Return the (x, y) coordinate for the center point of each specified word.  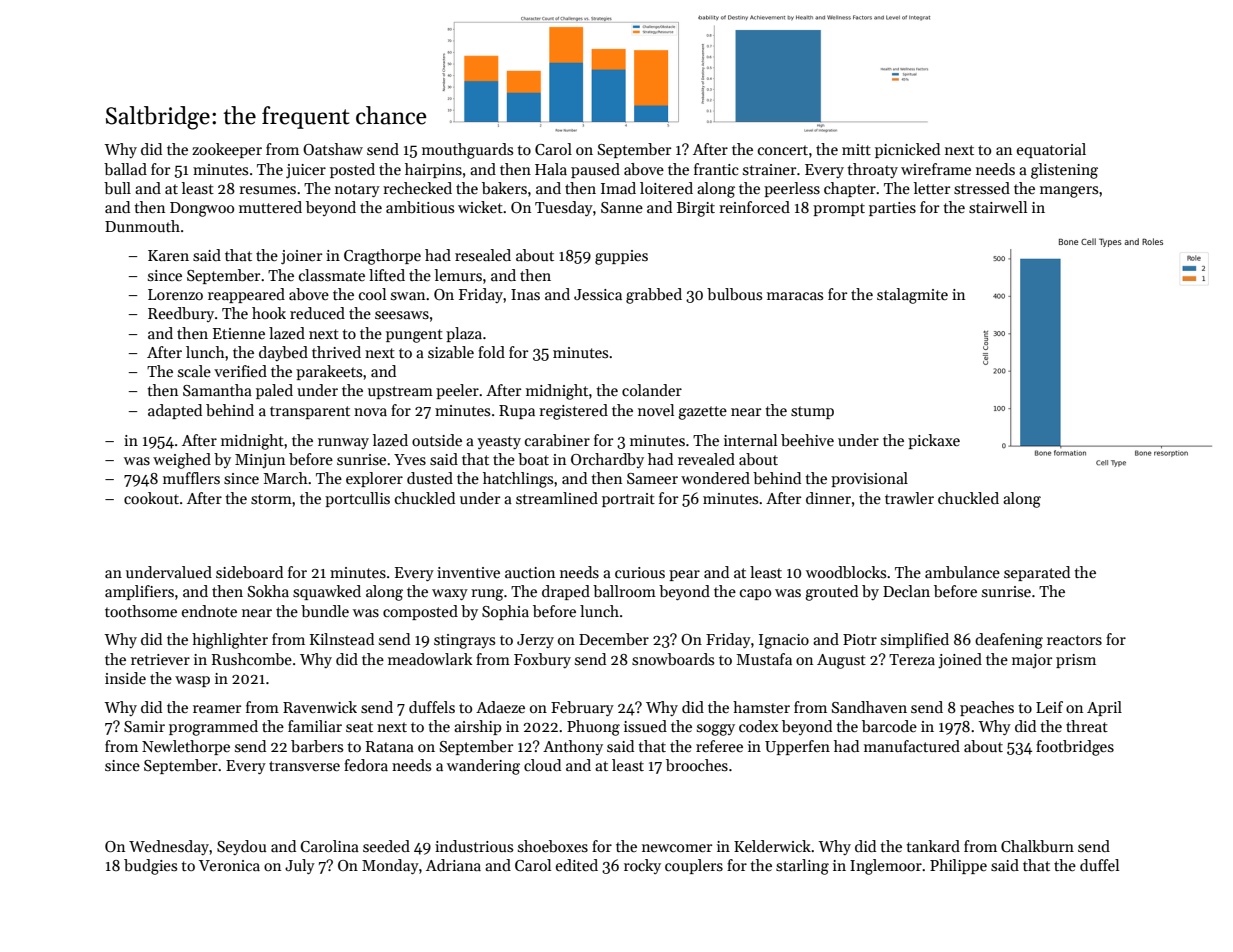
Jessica (598, 294)
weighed (182, 461)
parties (892, 209)
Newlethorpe (186, 747)
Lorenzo (175, 294)
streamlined (557, 498)
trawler (909, 498)
